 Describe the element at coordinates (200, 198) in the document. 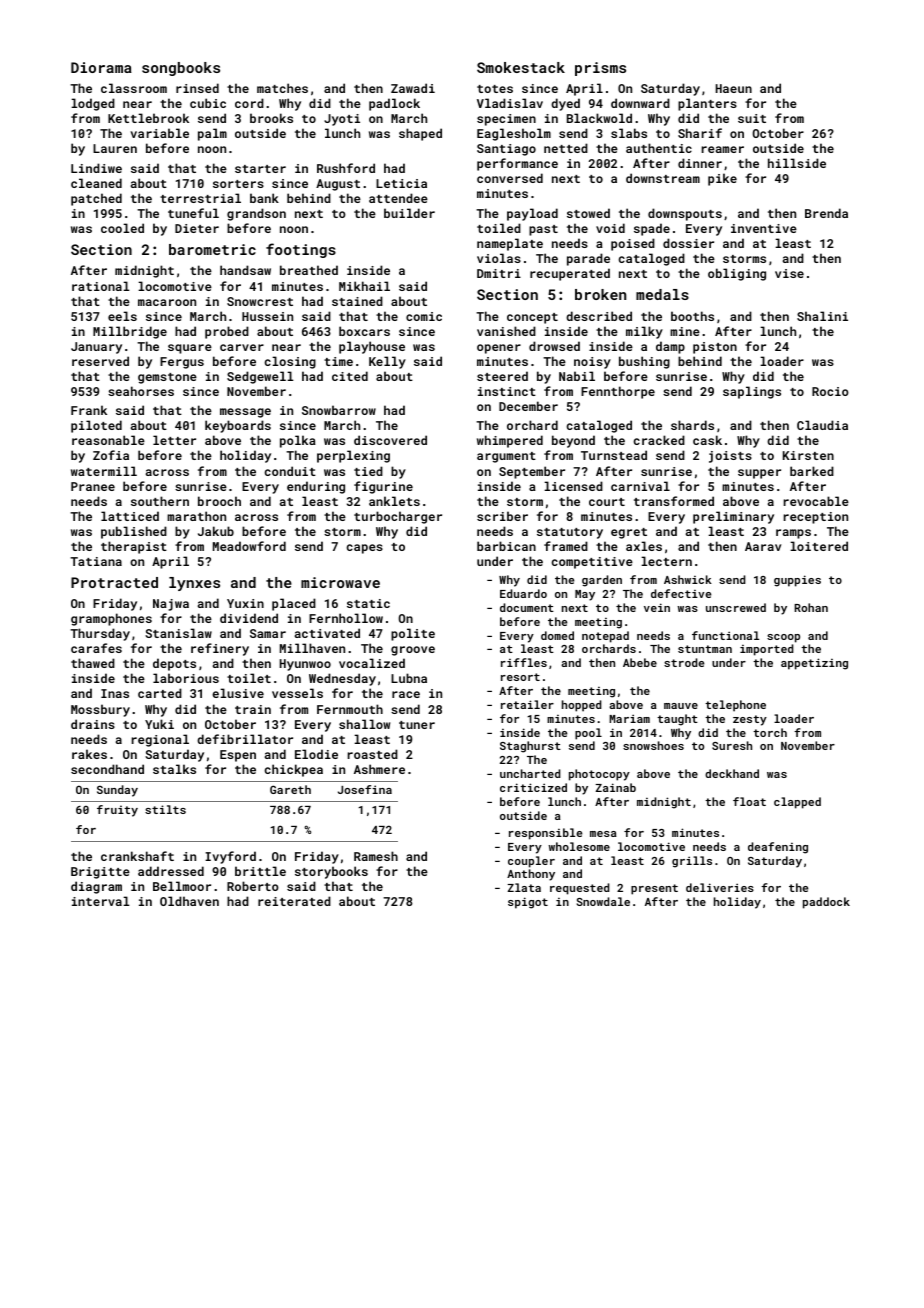

I see `terrestrial` at that location.
